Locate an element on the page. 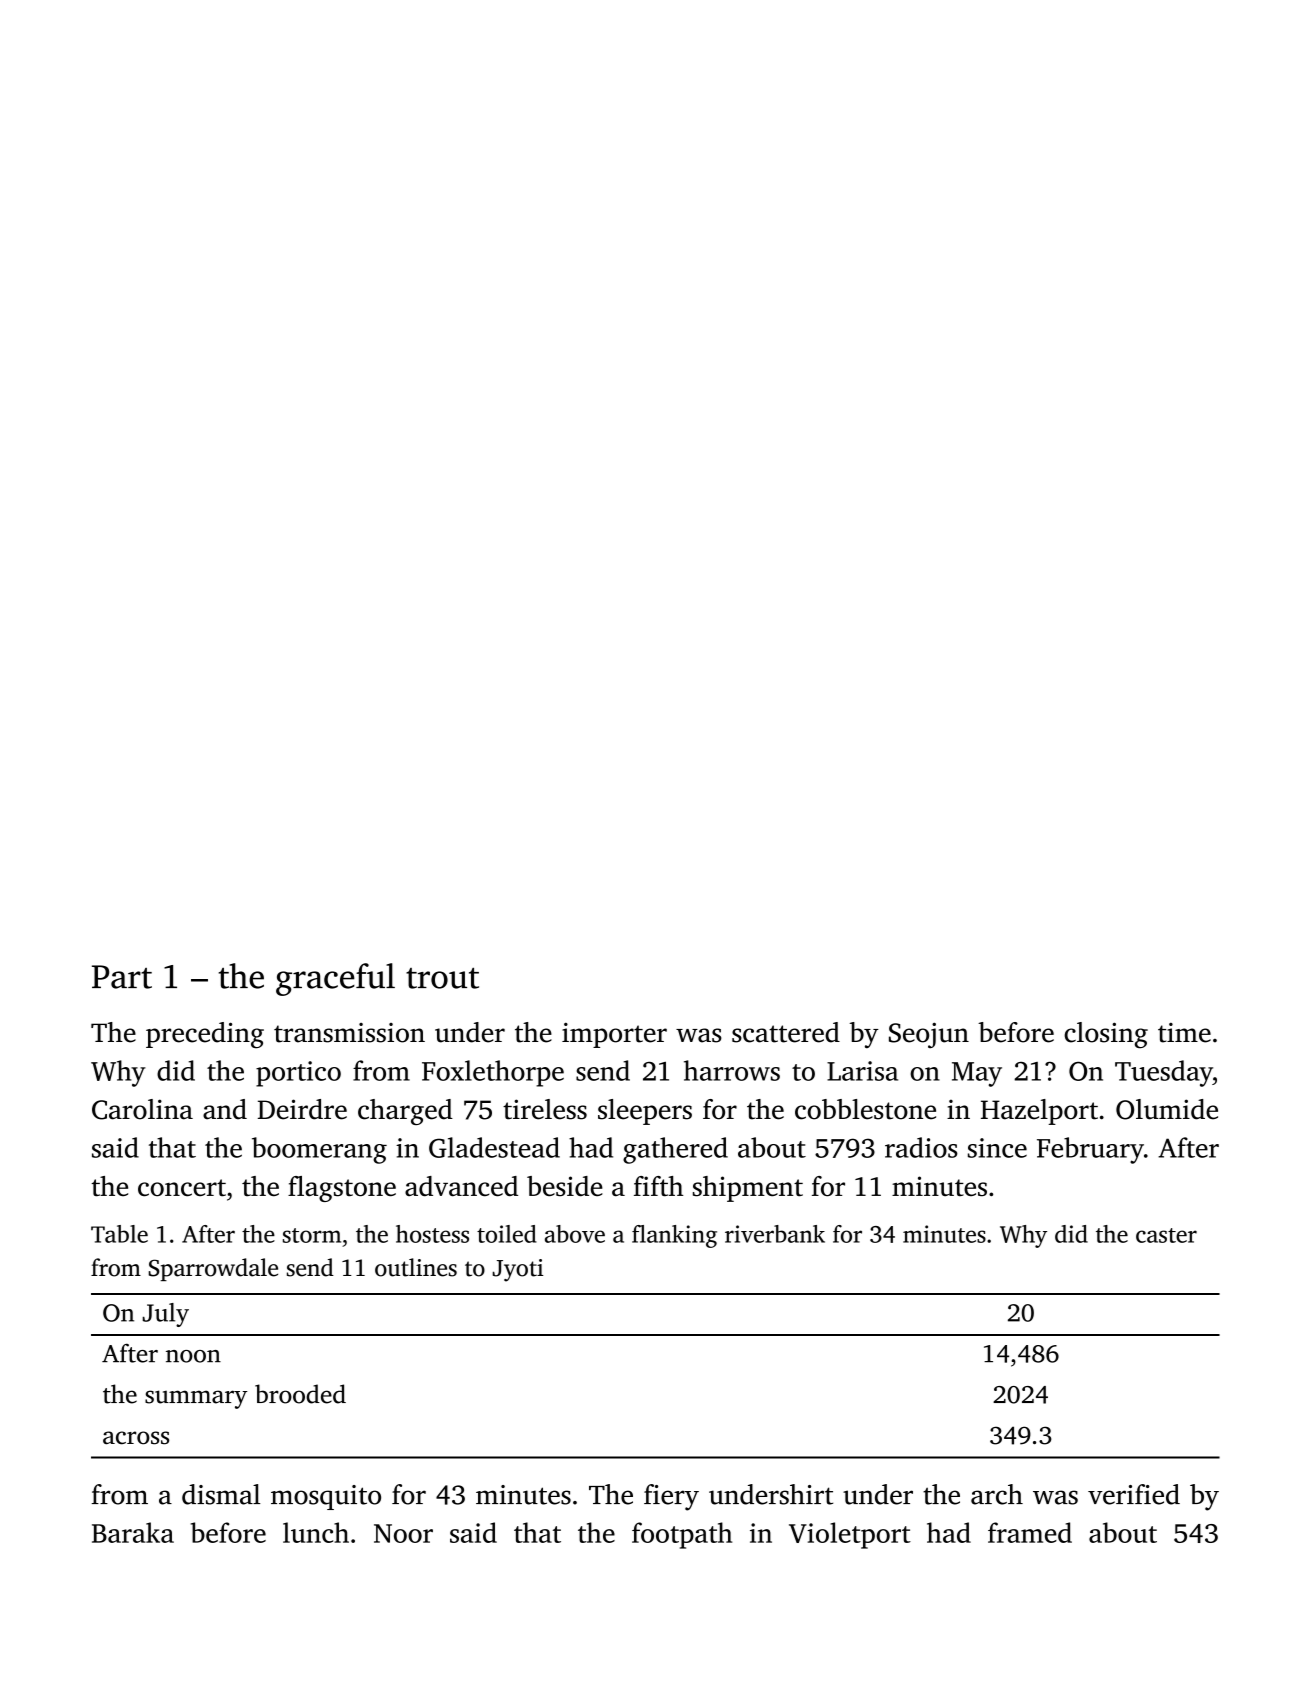 This page has width=1310, height=1695. February is located at coordinates (1090, 1150).
